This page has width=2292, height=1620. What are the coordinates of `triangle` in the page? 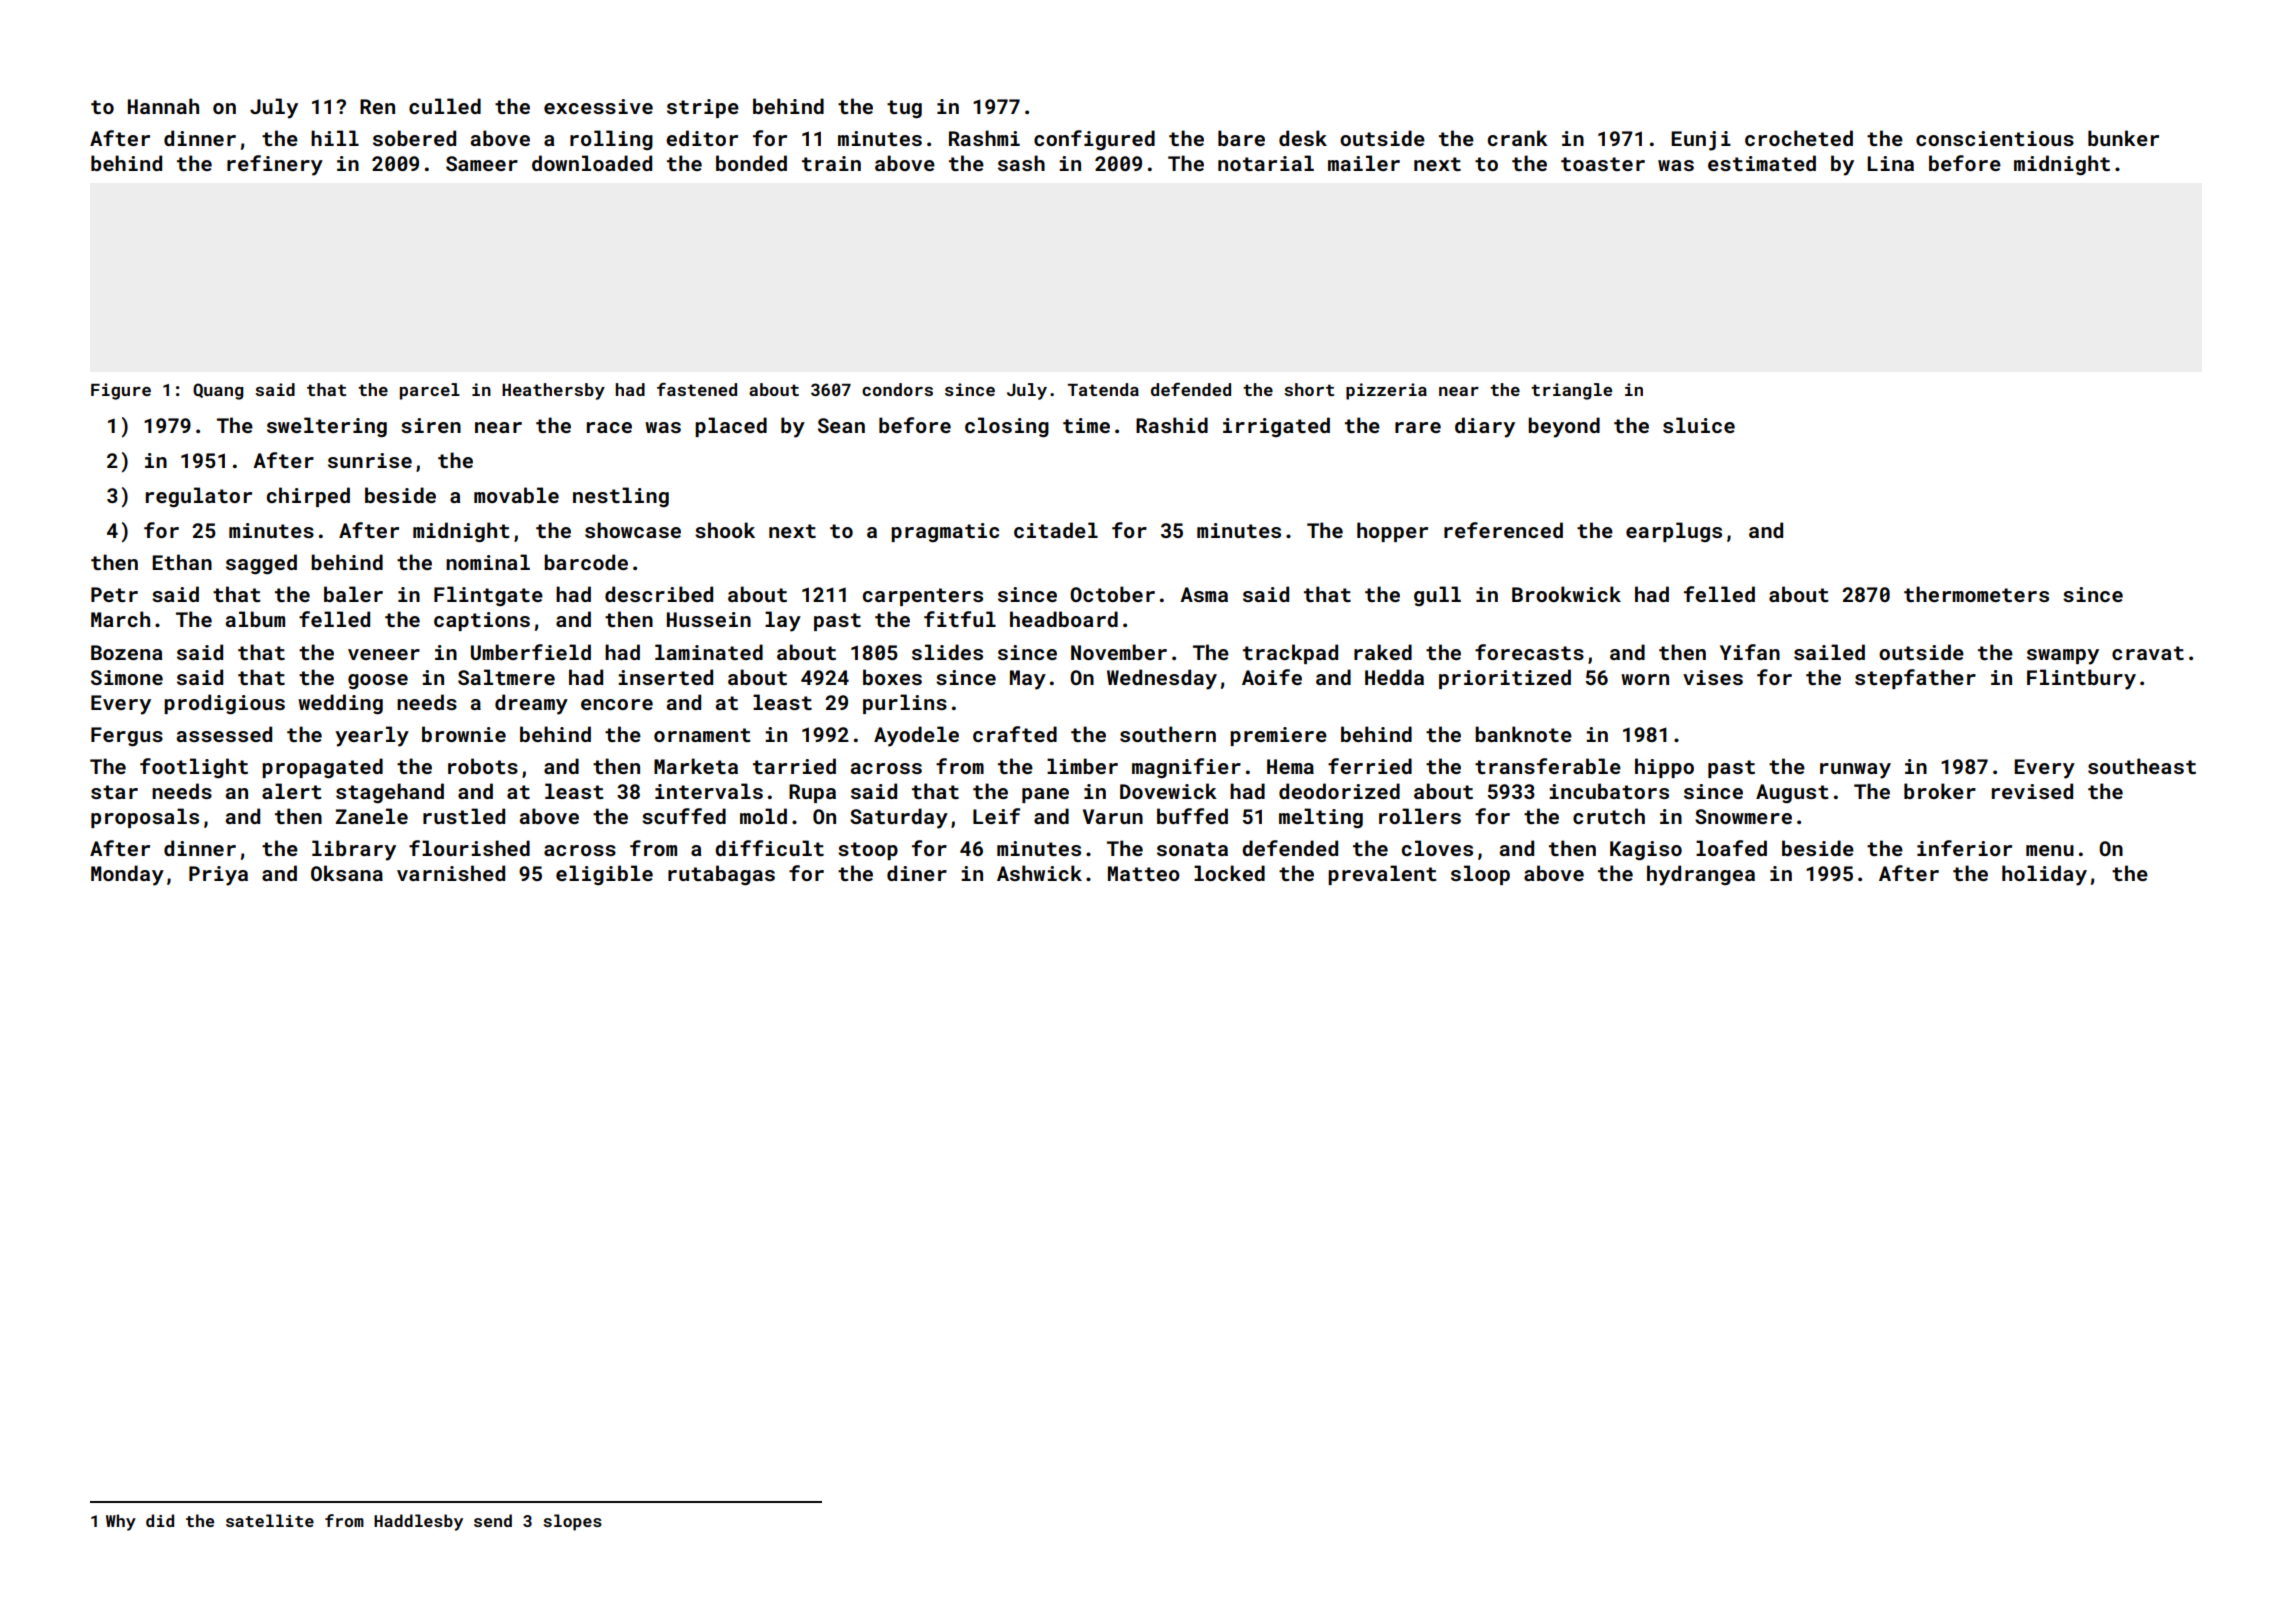 It's located at (1571, 391).
